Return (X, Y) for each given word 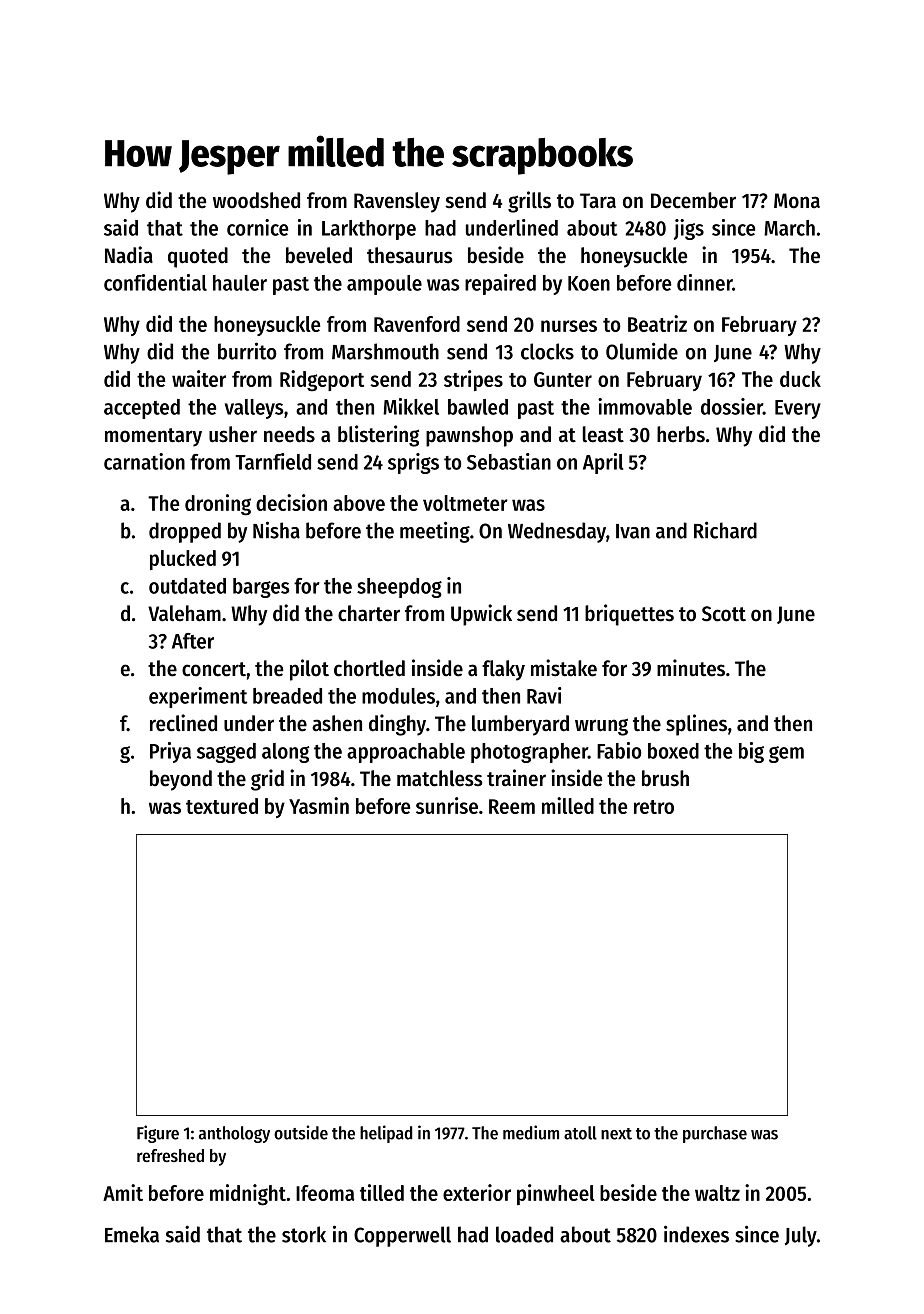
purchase (715, 1134)
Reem (512, 806)
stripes (473, 380)
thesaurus (409, 255)
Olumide (642, 351)
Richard (725, 530)
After (193, 641)
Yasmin (319, 805)
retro (654, 807)
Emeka (132, 1234)
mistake (564, 668)
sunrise (447, 805)
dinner (704, 282)
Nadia (129, 255)
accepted (142, 409)
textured (222, 806)
